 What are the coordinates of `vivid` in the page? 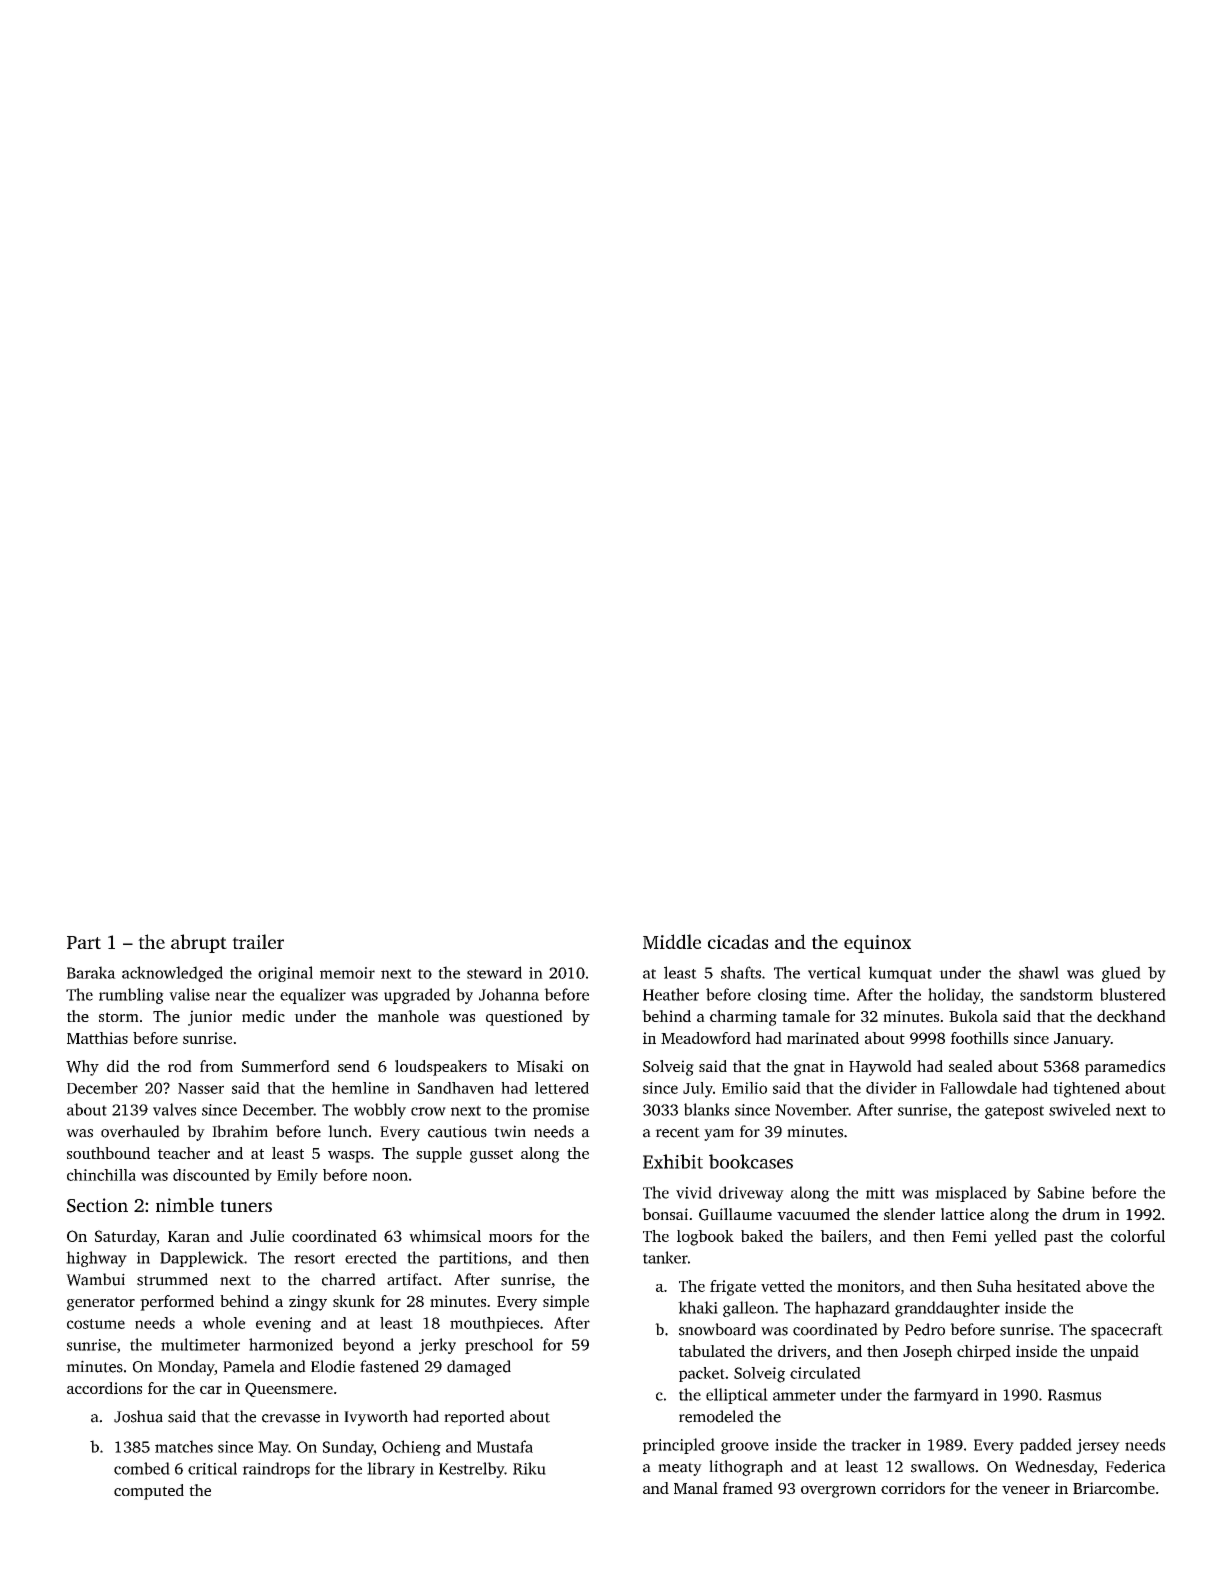 It's located at (694, 1192).
